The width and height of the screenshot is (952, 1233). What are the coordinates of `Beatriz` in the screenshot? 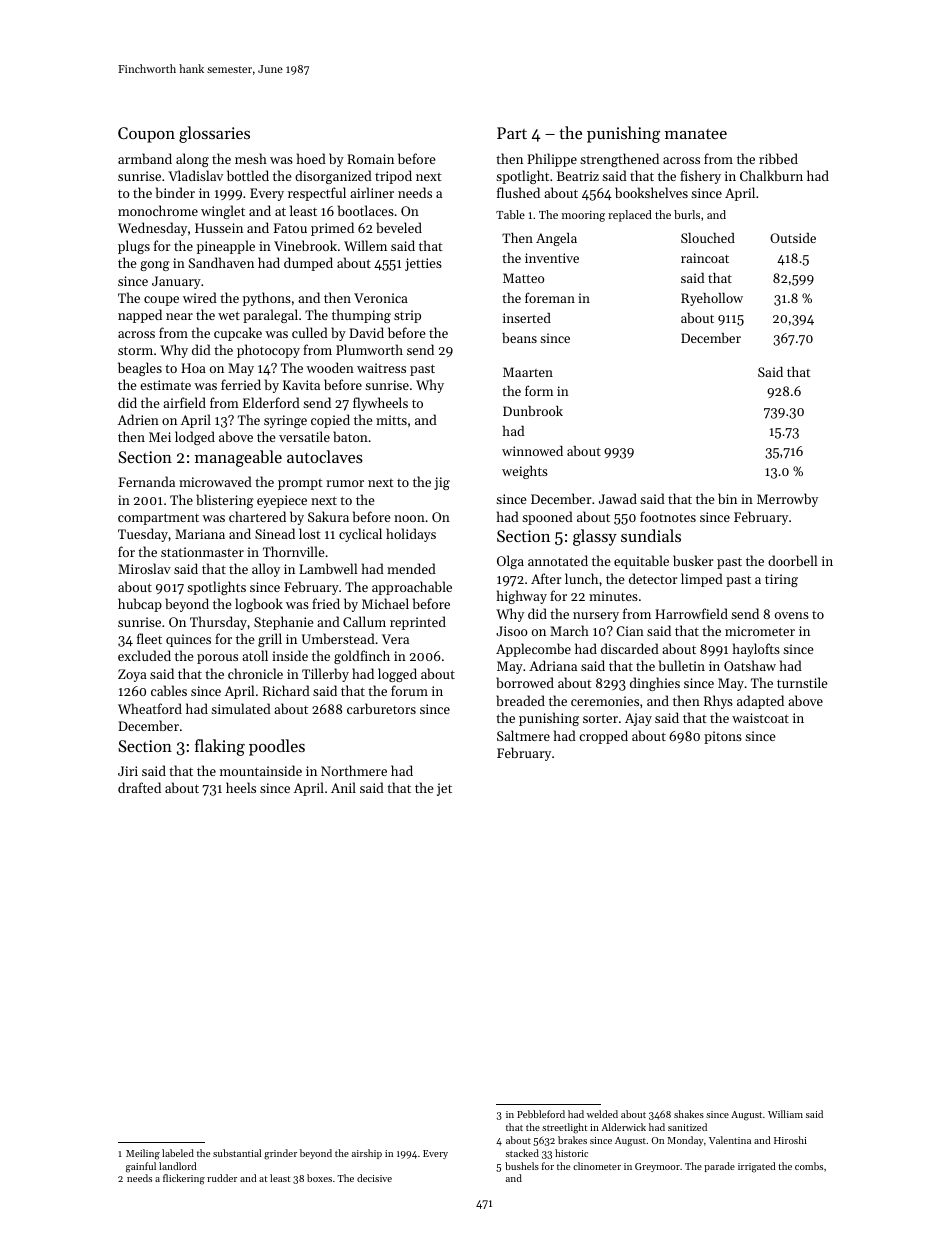 It's located at (578, 176).
